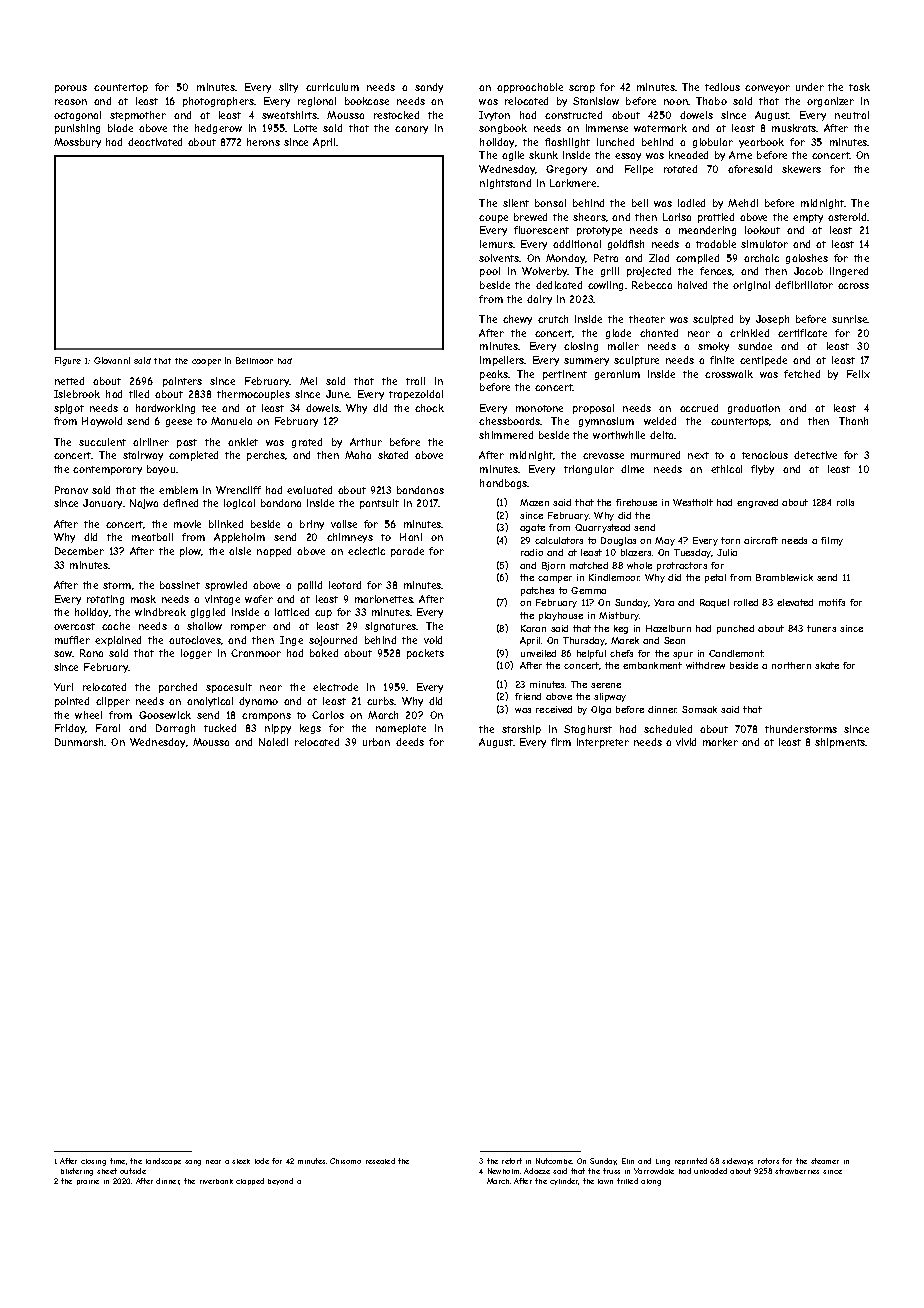  Describe the element at coordinates (263, 142) in the screenshot. I see `herons` at that location.
